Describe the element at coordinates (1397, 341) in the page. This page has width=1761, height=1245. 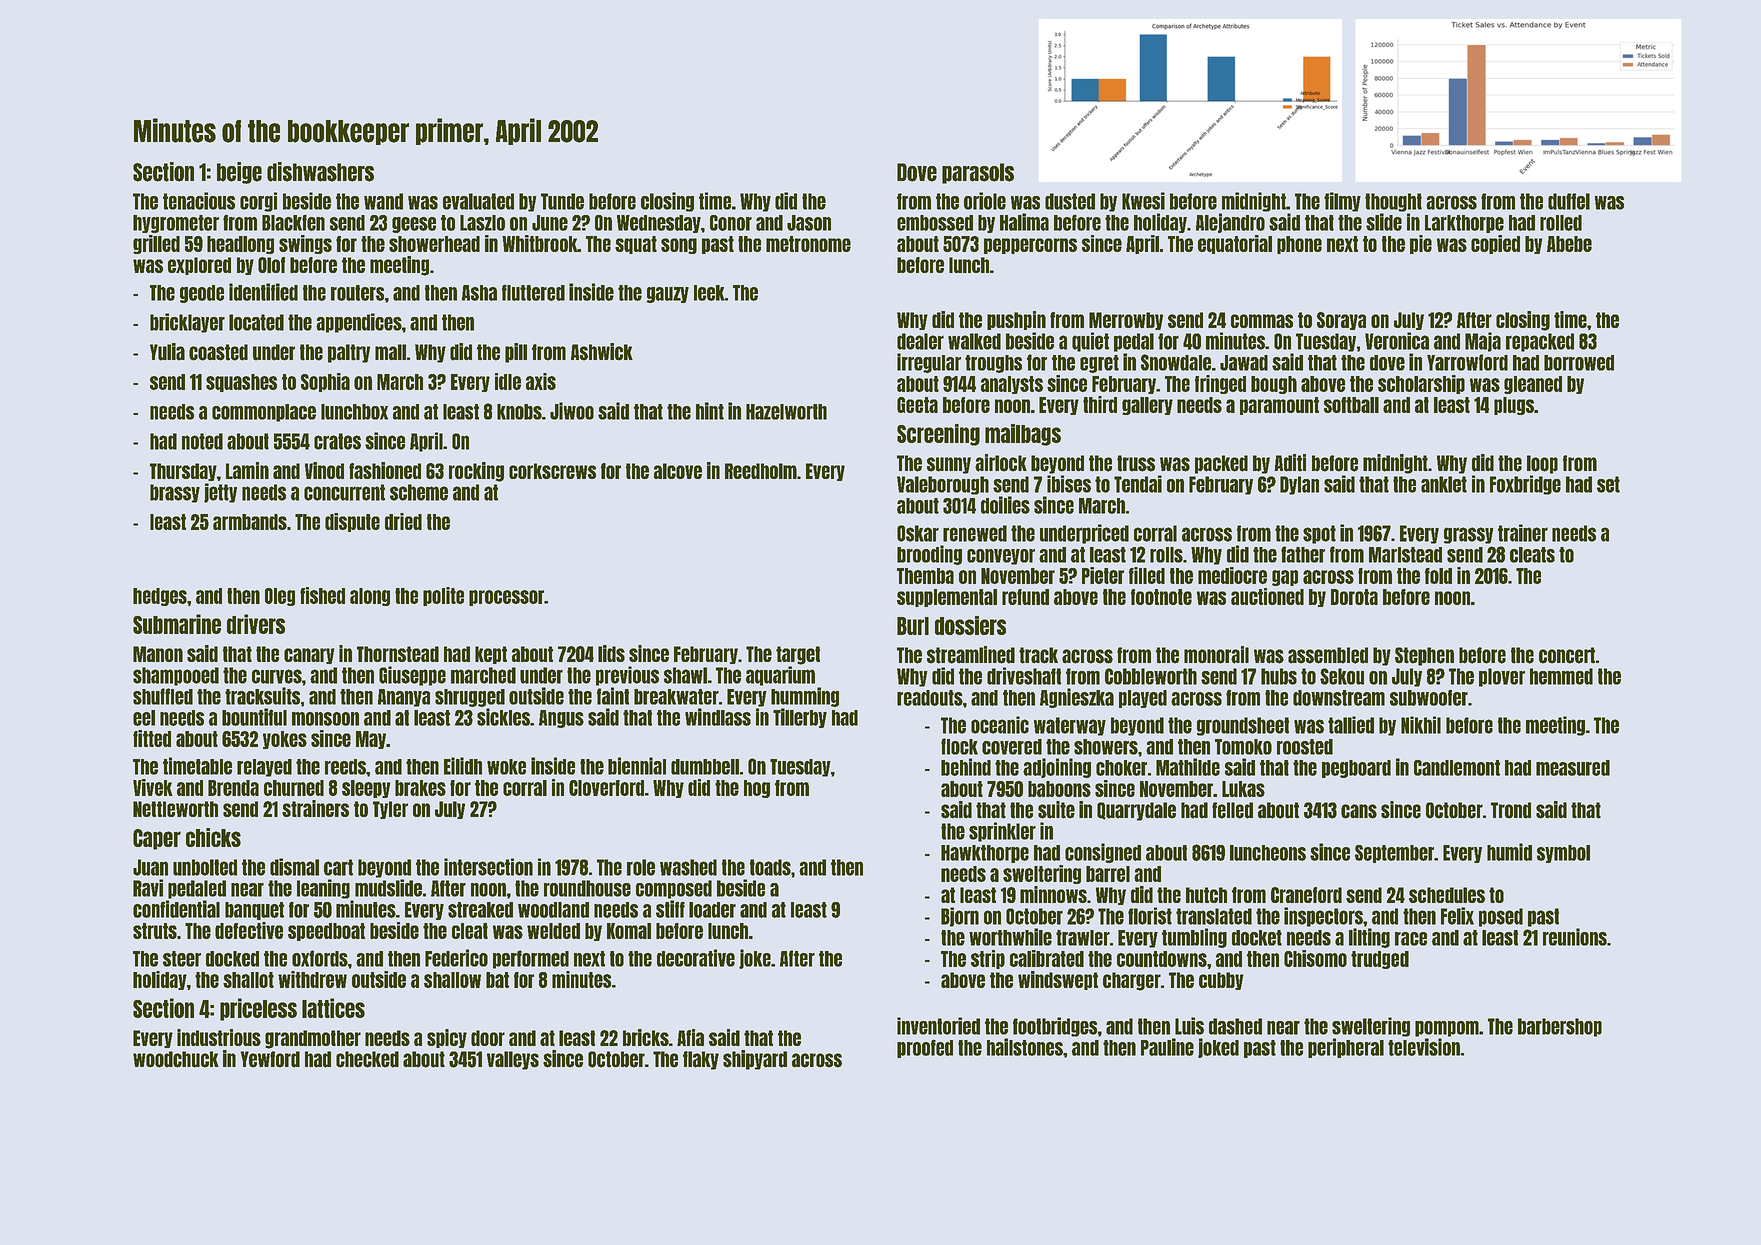
I see `Veronica` at that location.
